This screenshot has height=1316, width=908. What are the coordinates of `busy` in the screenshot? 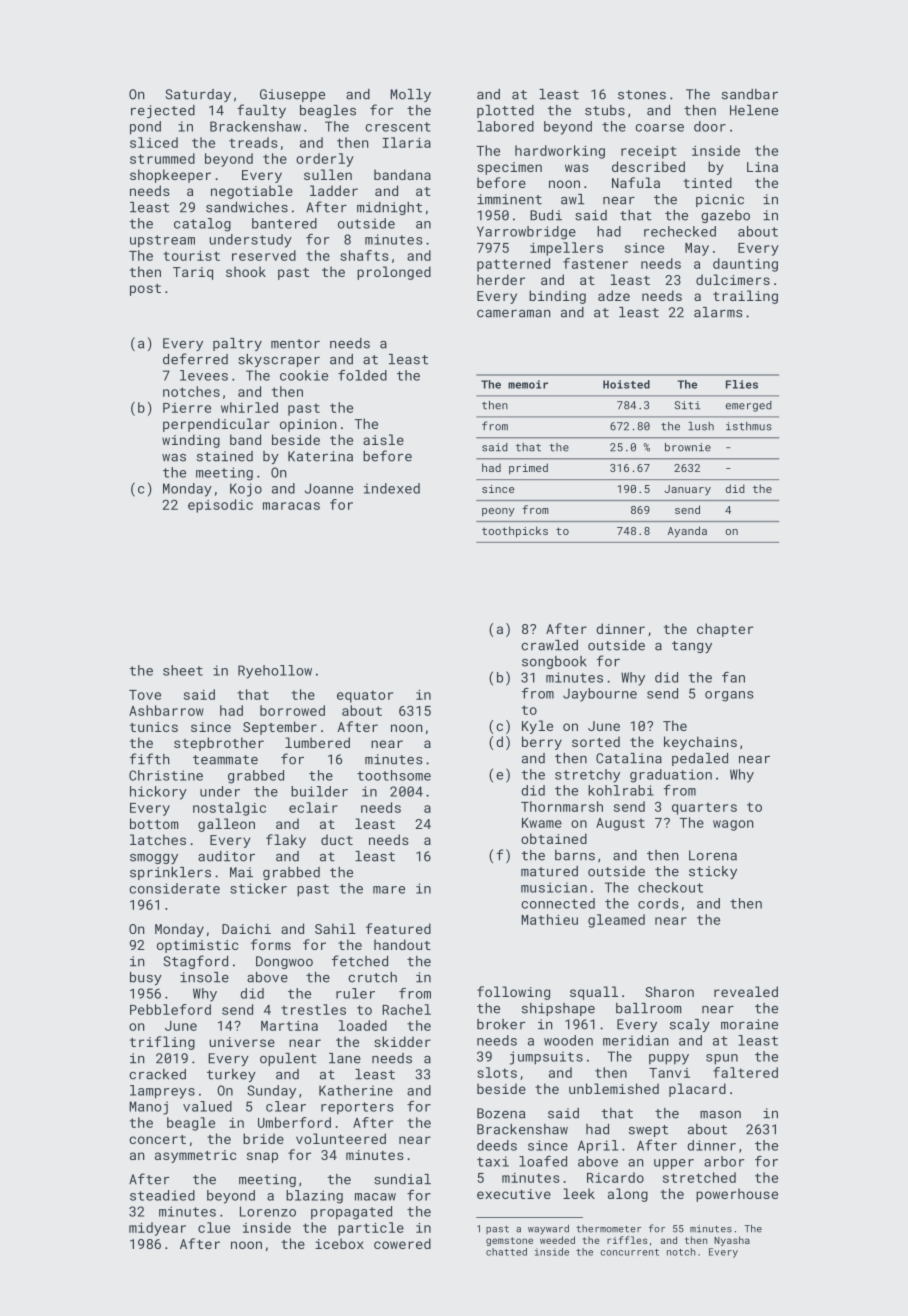 It's located at (146, 978).
